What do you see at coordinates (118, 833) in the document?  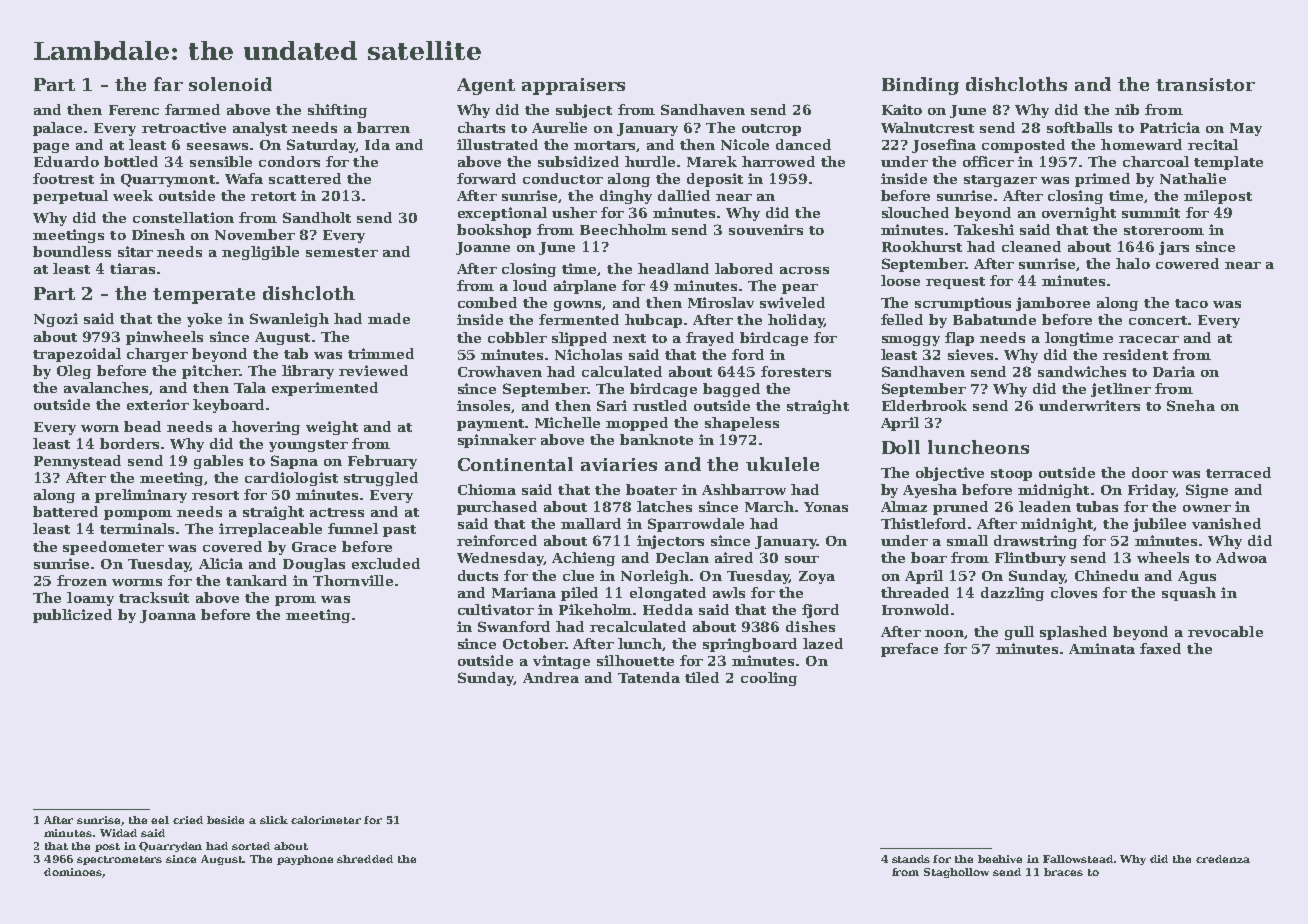 I see `Widad` at bounding box center [118, 833].
